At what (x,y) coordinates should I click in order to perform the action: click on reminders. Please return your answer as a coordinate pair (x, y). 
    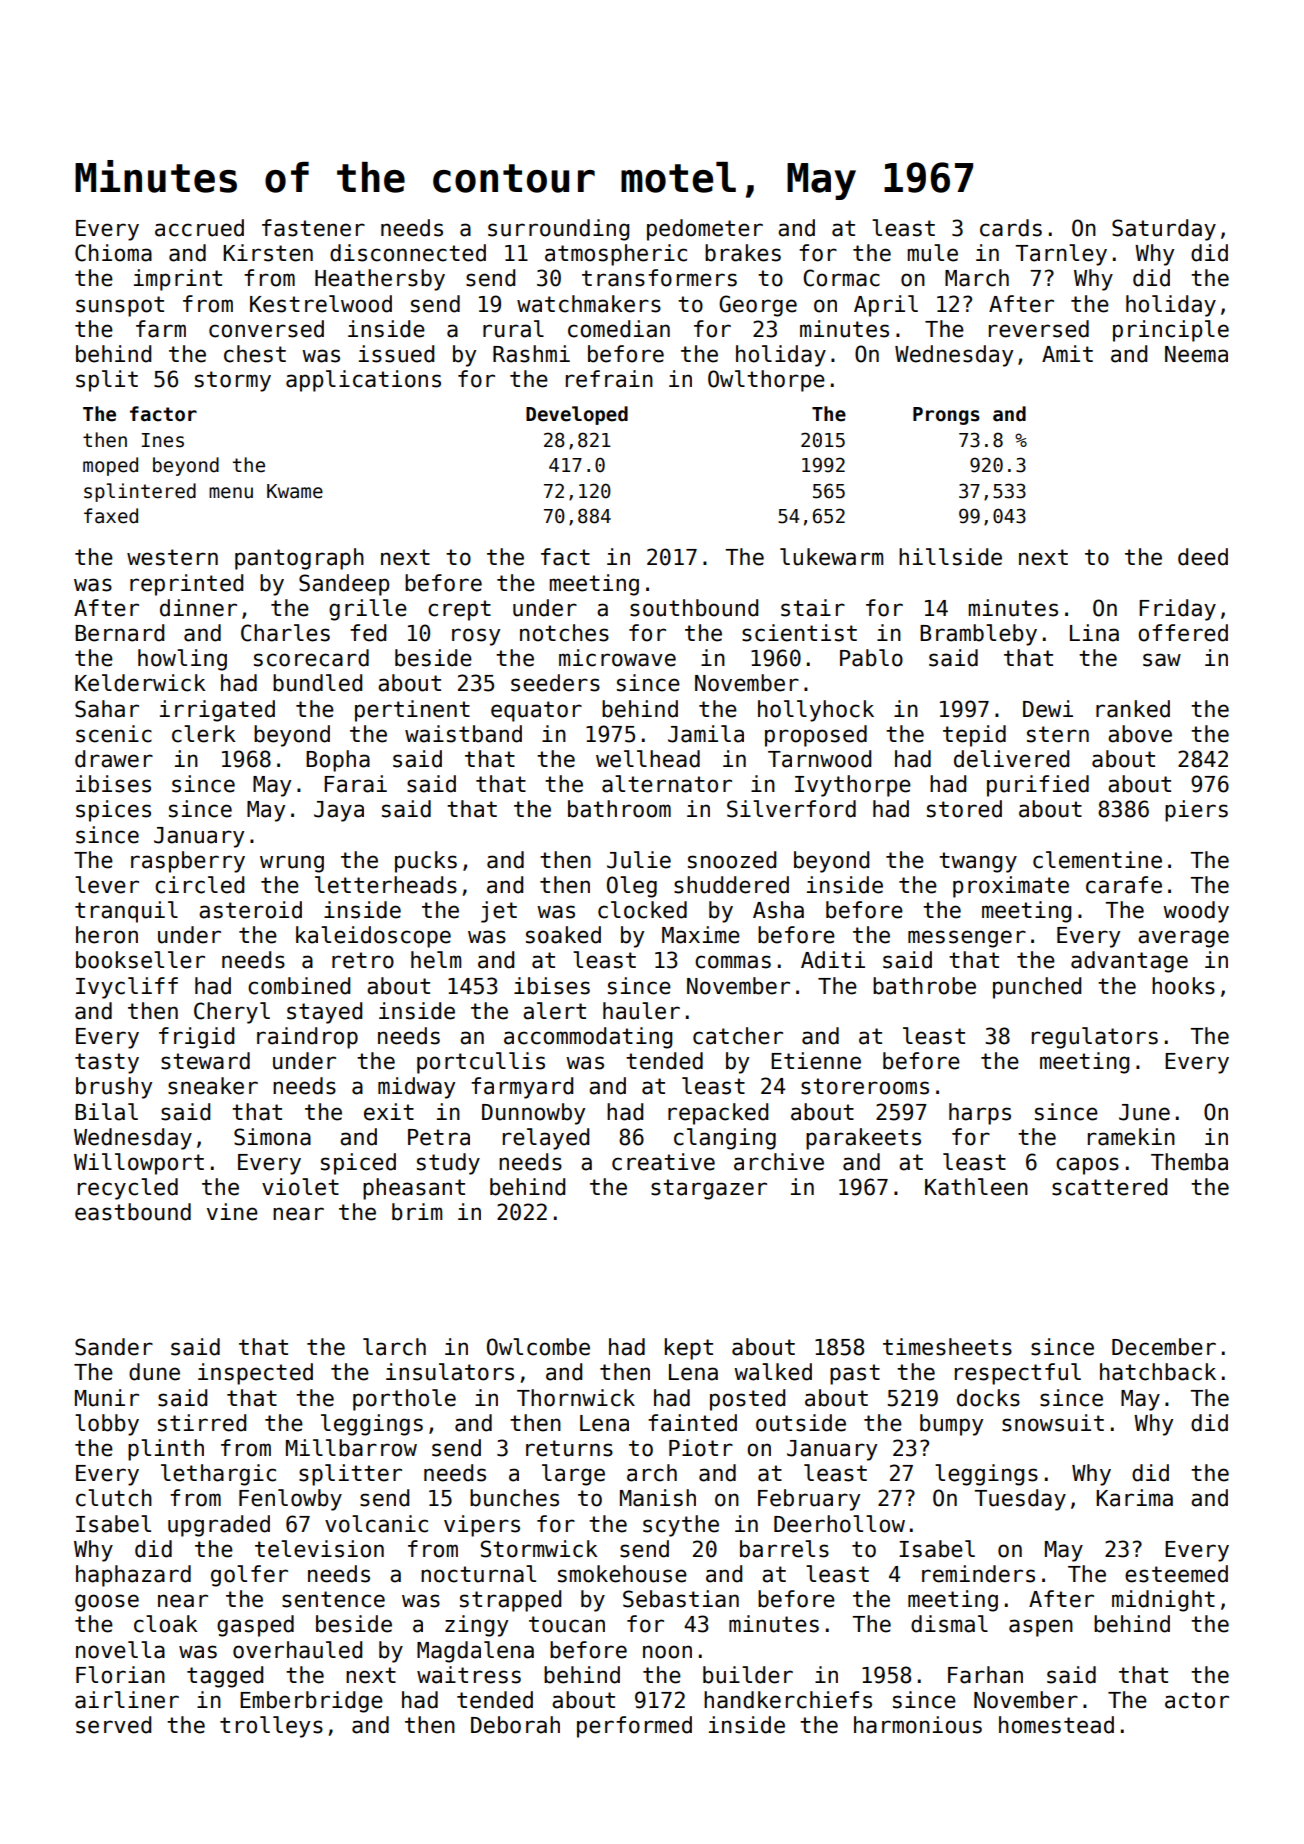
    Looking at the image, I should click on (978, 1574).
